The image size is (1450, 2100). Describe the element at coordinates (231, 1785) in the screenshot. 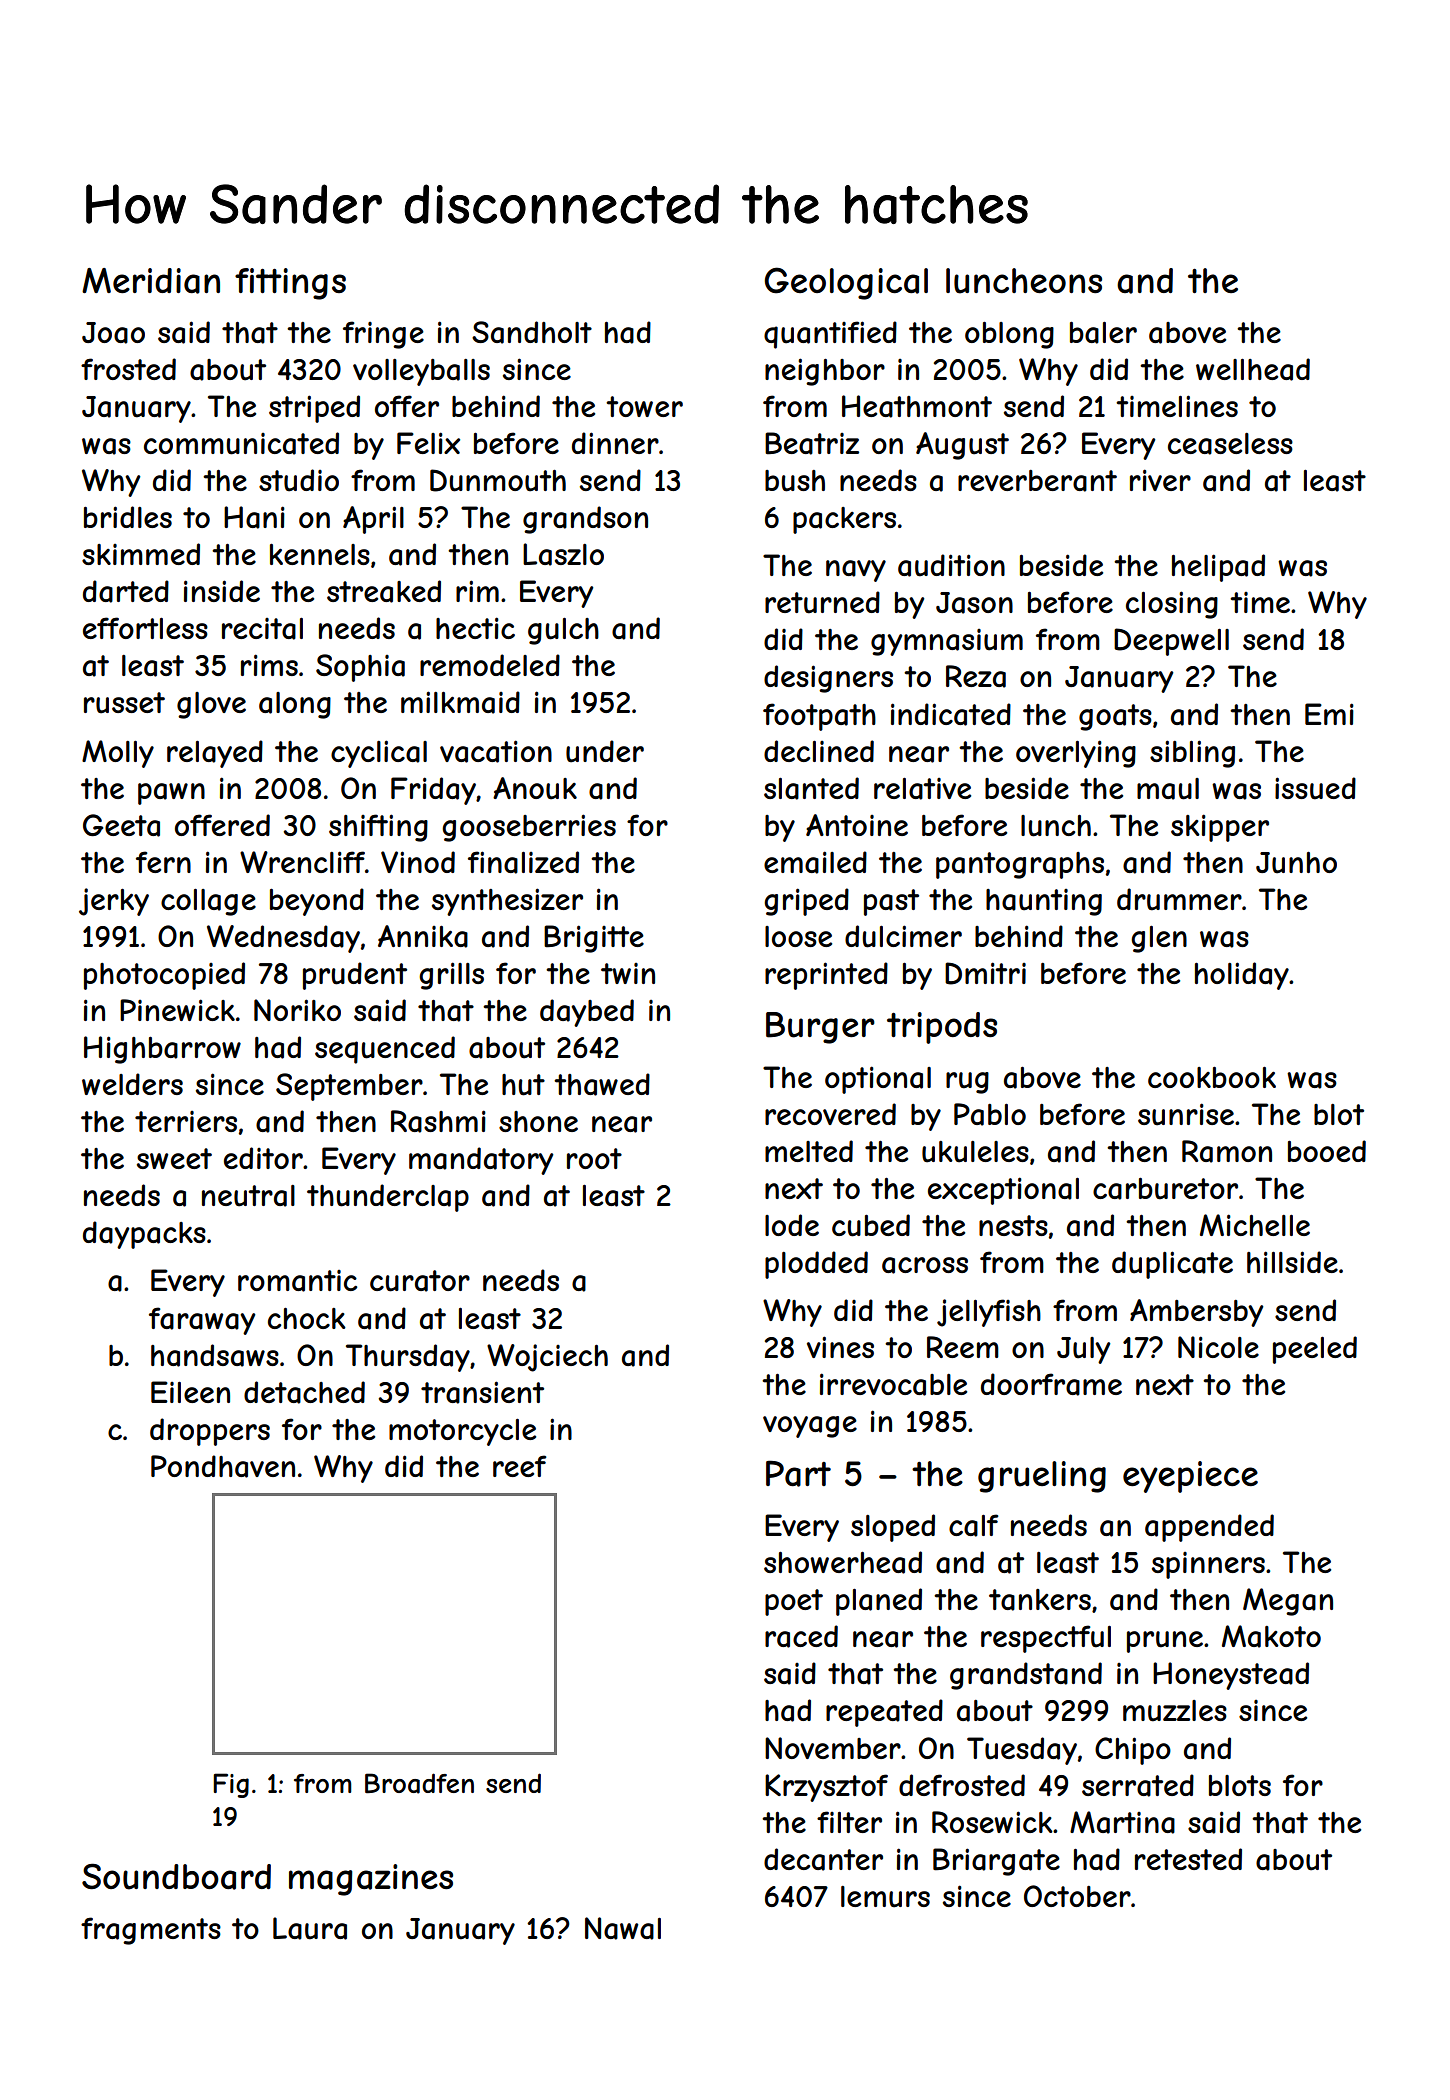

I see `Fig` at that location.
